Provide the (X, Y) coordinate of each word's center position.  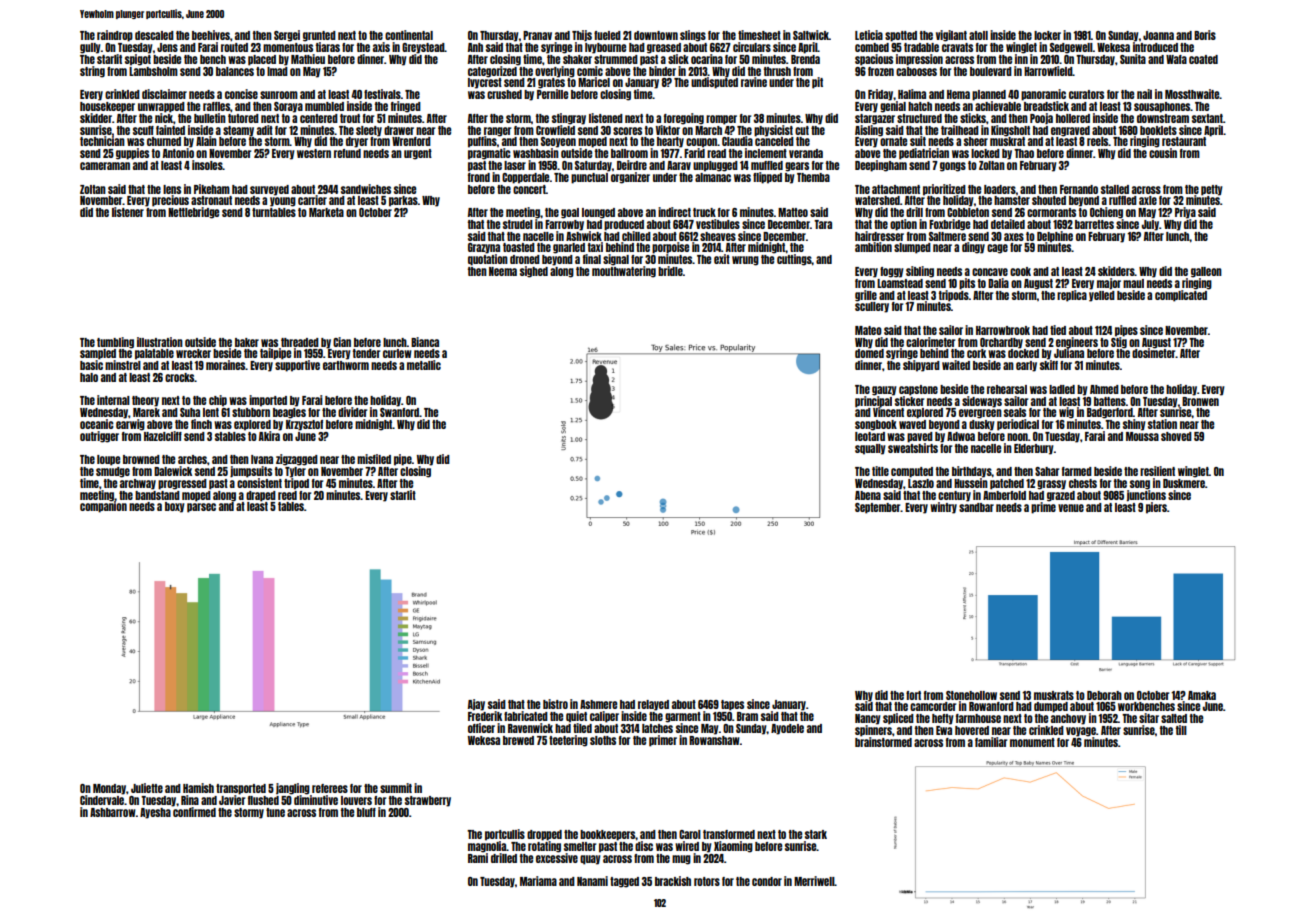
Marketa (326, 212)
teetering (568, 741)
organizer (630, 178)
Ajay (476, 705)
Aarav (679, 165)
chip (218, 401)
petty (1212, 190)
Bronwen (1200, 401)
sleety (369, 131)
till (1181, 730)
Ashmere (598, 704)
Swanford (399, 412)
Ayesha (155, 813)
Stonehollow (971, 695)
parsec (201, 508)
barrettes (1094, 224)
